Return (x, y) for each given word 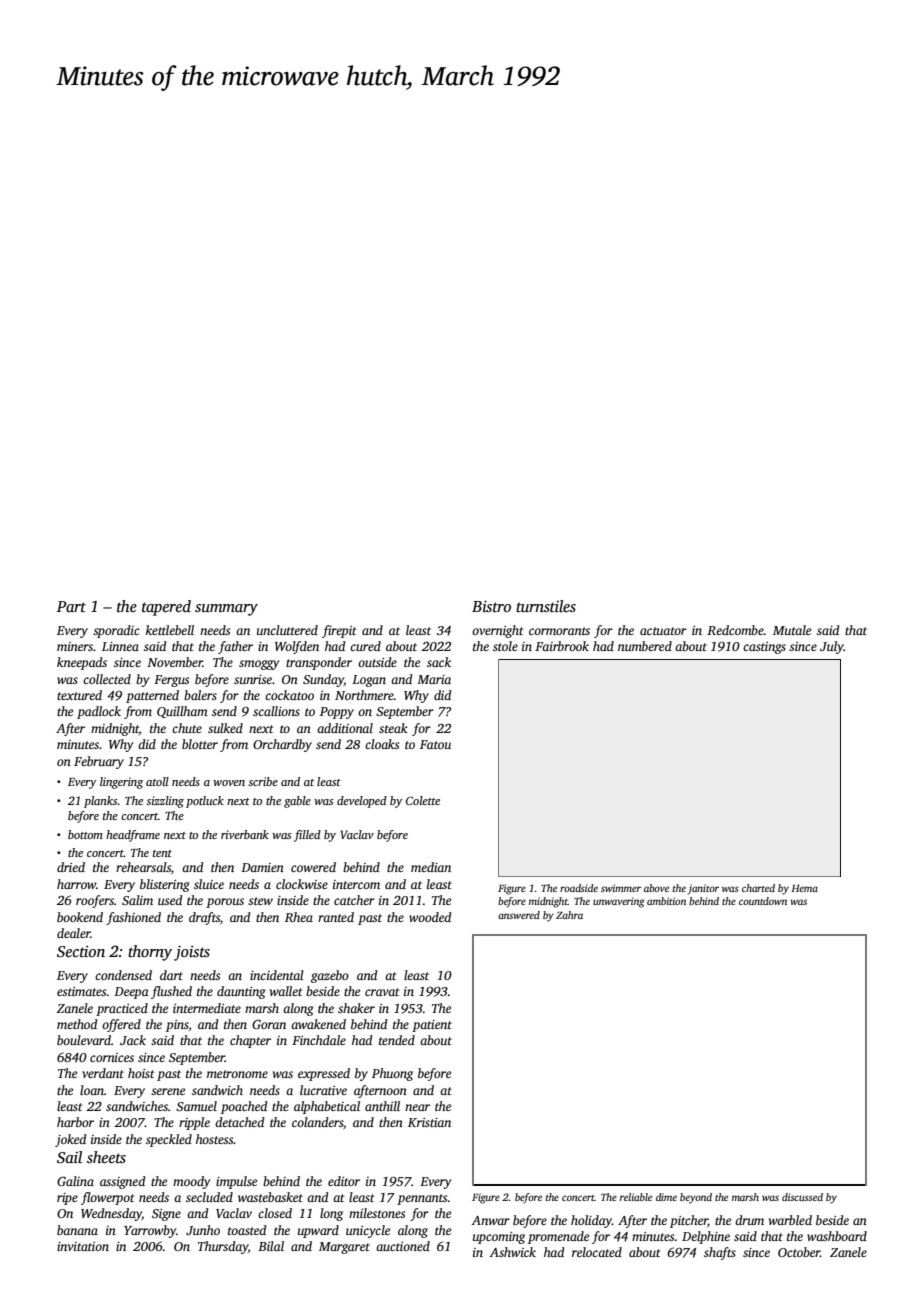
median (431, 867)
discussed (802, 1197)
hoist (141, 1073)
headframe (133, 836)
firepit (339, 631)
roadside (579, 888)
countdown (763, 901)
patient (432, 1026)
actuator (663, 631)
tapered (166, 608)
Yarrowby (150, 1231)
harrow (76, 884)
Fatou (435, 744)
